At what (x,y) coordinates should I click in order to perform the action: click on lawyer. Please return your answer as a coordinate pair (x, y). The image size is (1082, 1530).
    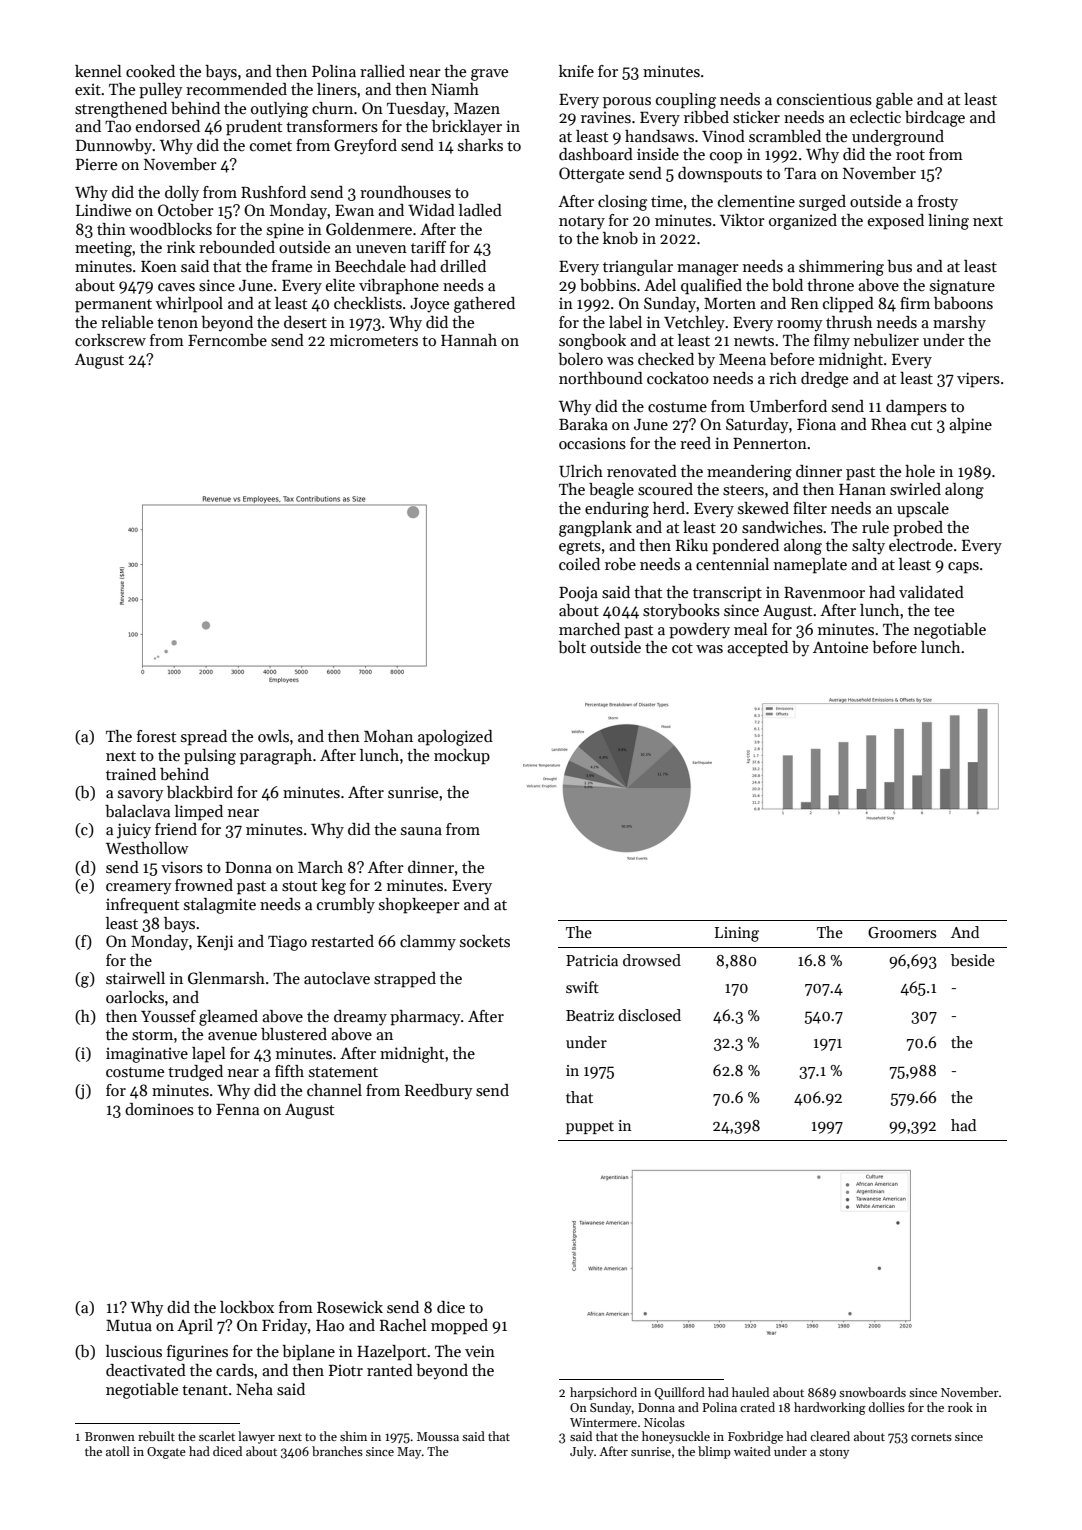
    Looking at the image, I should click on (256, 1437).
